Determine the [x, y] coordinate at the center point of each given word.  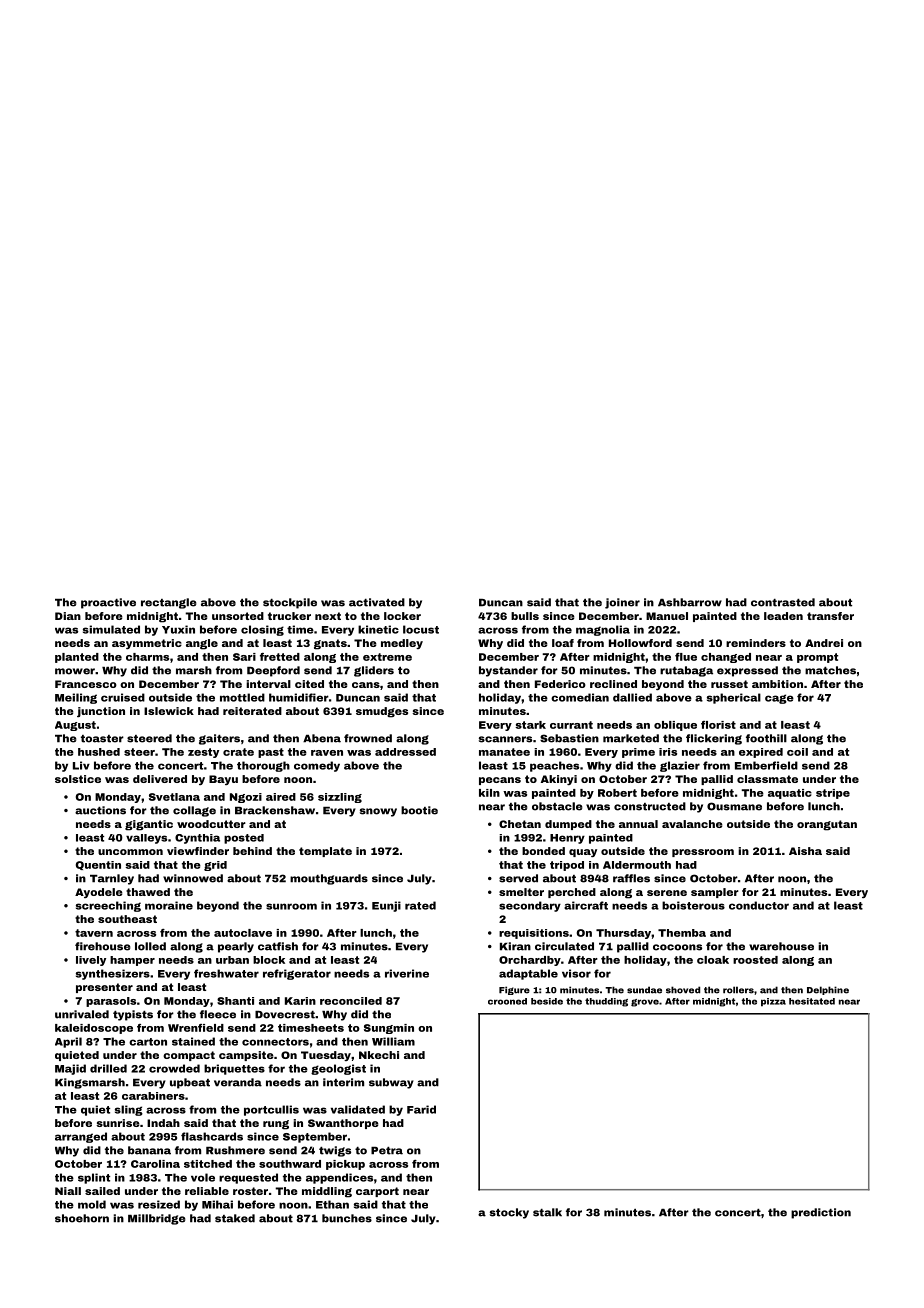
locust [421, 629]
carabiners [153, 1096]
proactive [108, 603]
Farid [421, 1109]
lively [91, 961]
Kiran [515, 946]
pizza [773, 1002]
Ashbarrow [690, 602]
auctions [100, 810]
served [518, 878]
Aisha [805, 851]
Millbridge [157, 1219]
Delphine [828, 990]
